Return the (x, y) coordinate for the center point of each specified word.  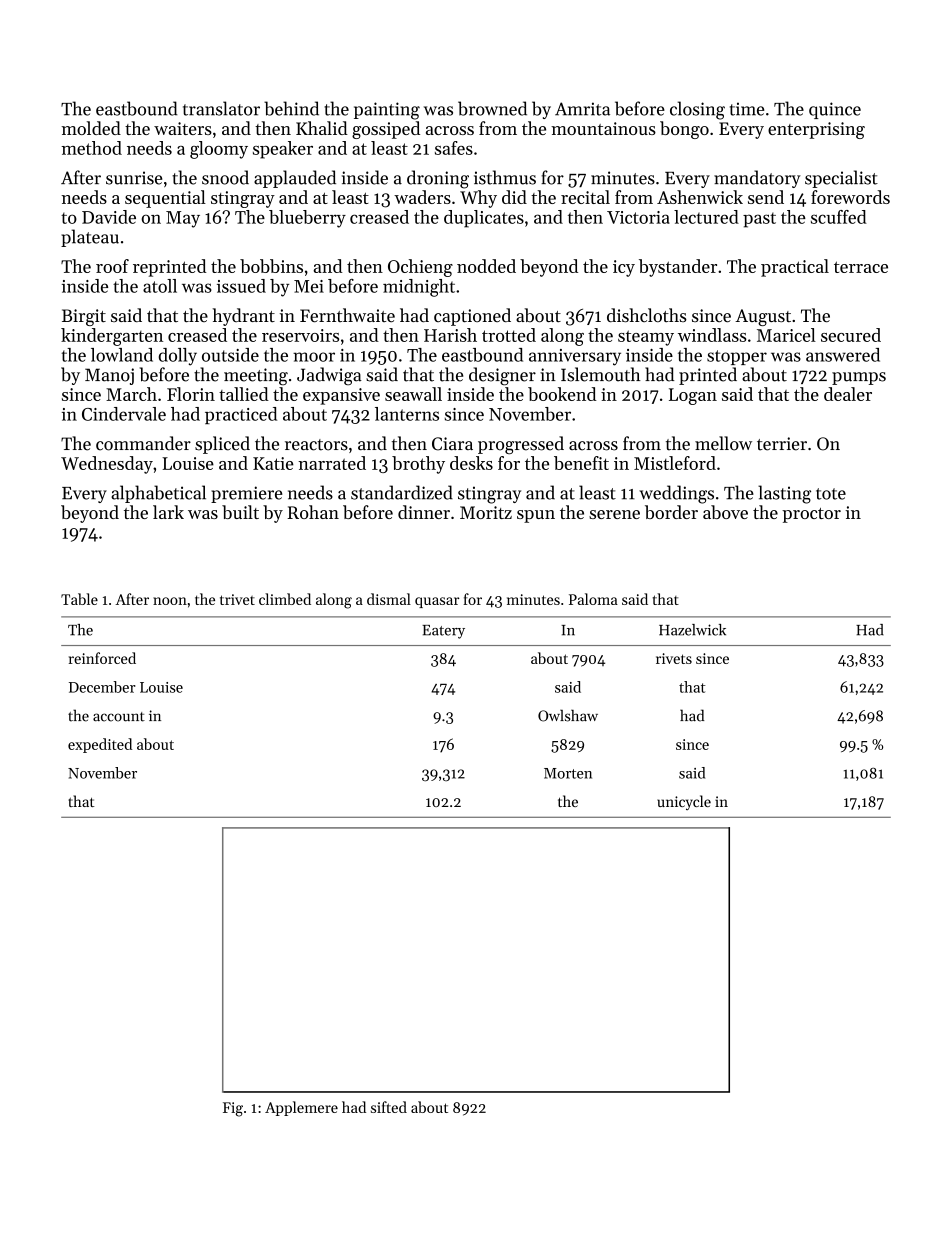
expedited (100, 745)
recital (585, 197)
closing (697, 110)
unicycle (684, 802)
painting (387, 111)
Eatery (443, 632)
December (102, 687)
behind (291, 108)
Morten (568, 773)
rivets (674, 658)
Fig (233, 1109)
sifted (389, 1107)
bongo (684, 130)
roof (112, 266)
